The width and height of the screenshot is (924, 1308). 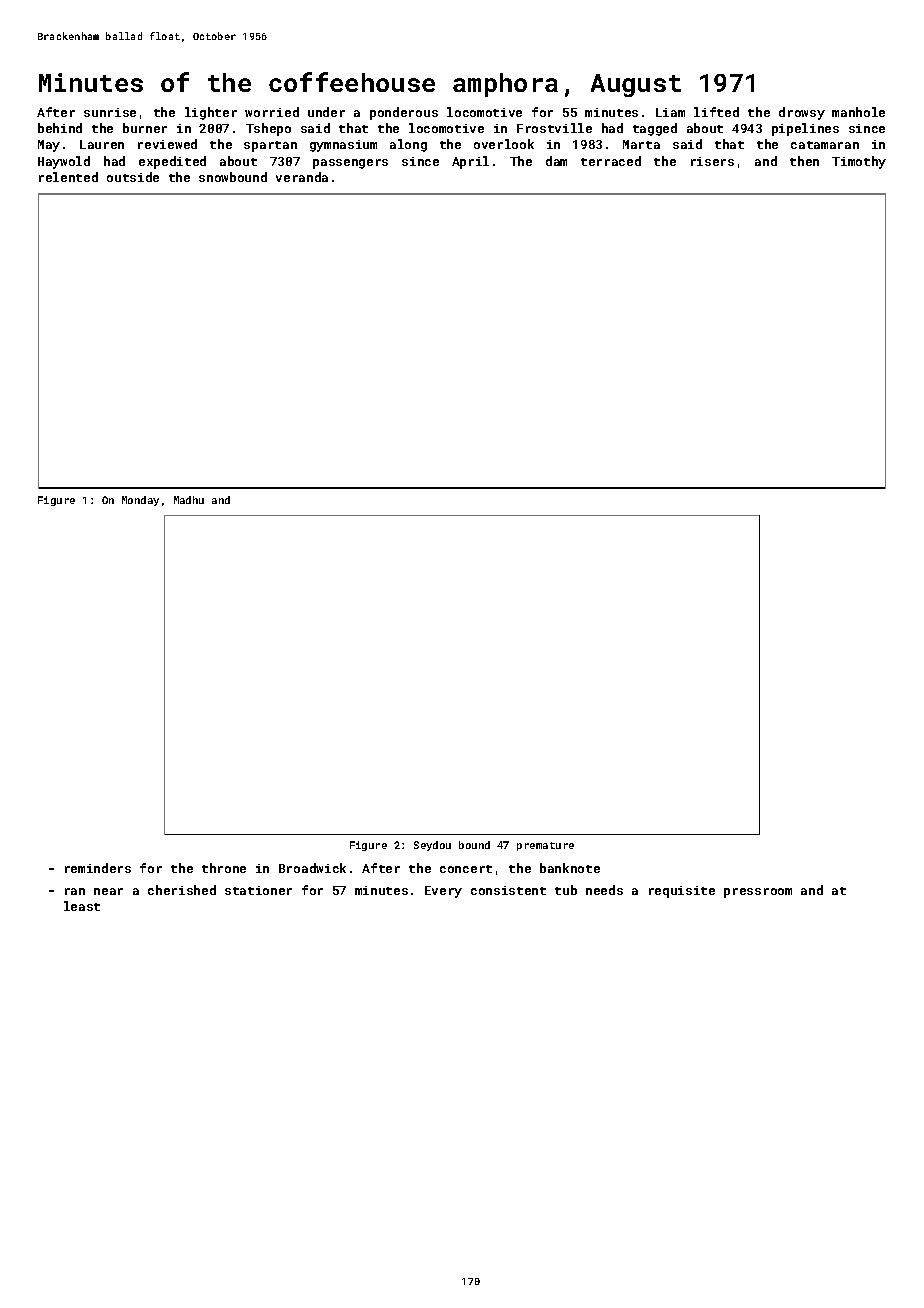 What do you see at coordinates (82, 906) in the screenshot?
I see `least` at bounding box center [82, 906].
